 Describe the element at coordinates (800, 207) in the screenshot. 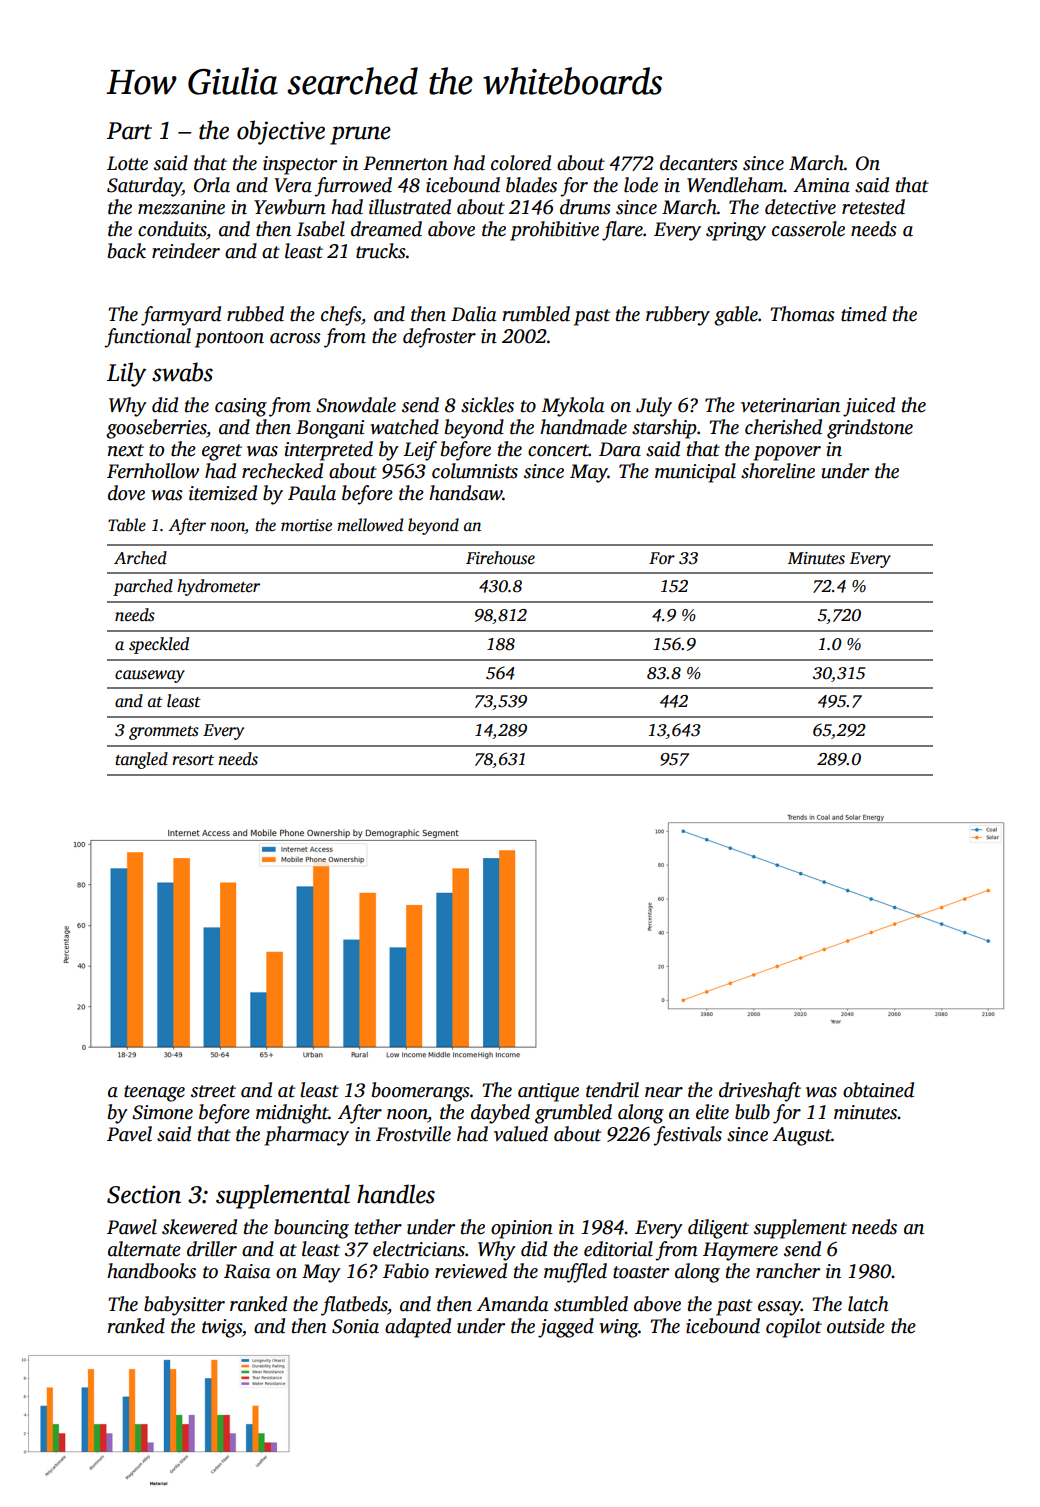

I see `detective` at that location.
